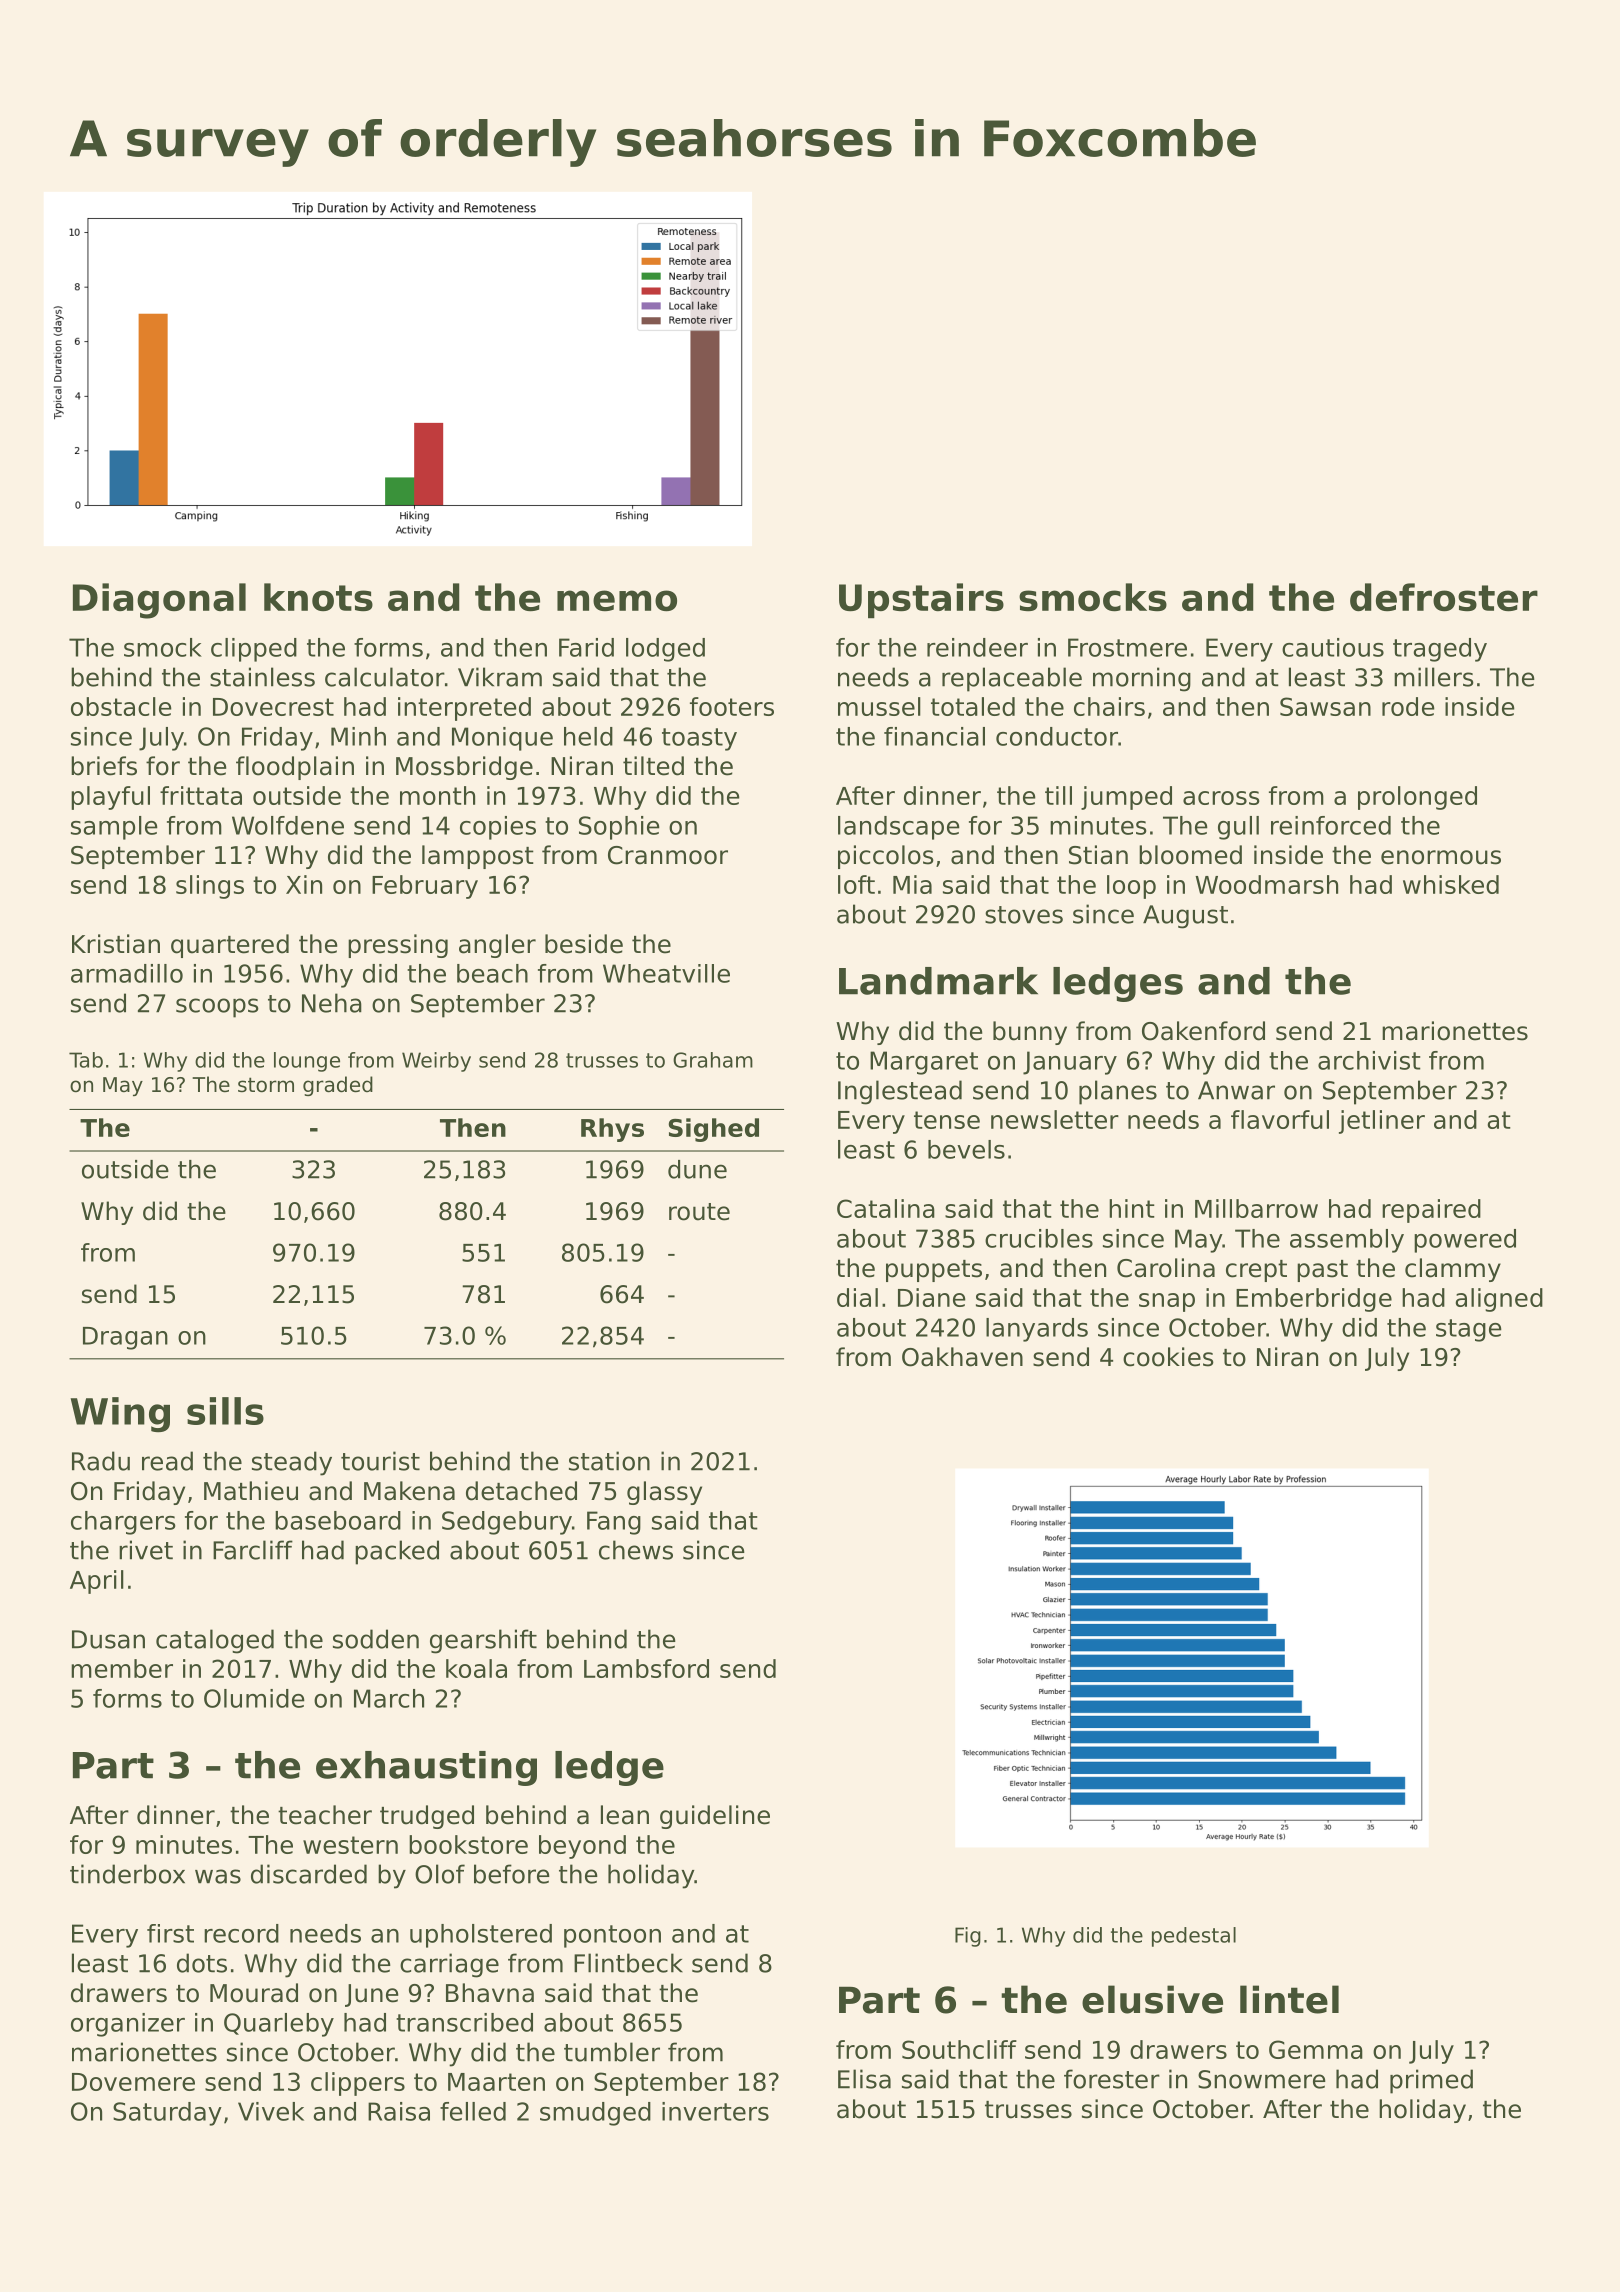 The height and width of the screenshot is (2292, 1620). I want to click on defroster, so click(1444, 597).
